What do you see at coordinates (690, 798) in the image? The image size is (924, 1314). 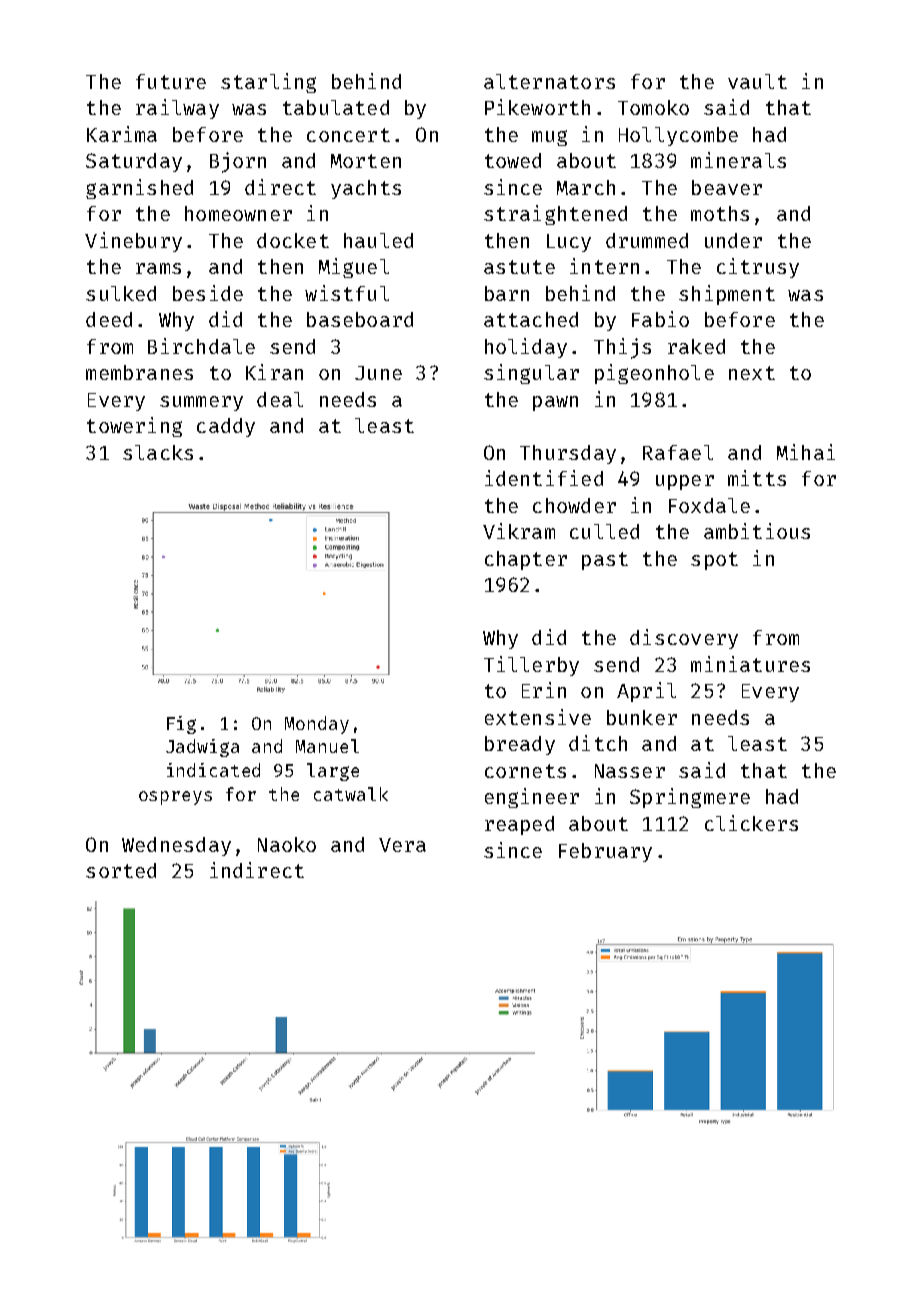 I see `Springmere` at bounding box center [690, 798].
